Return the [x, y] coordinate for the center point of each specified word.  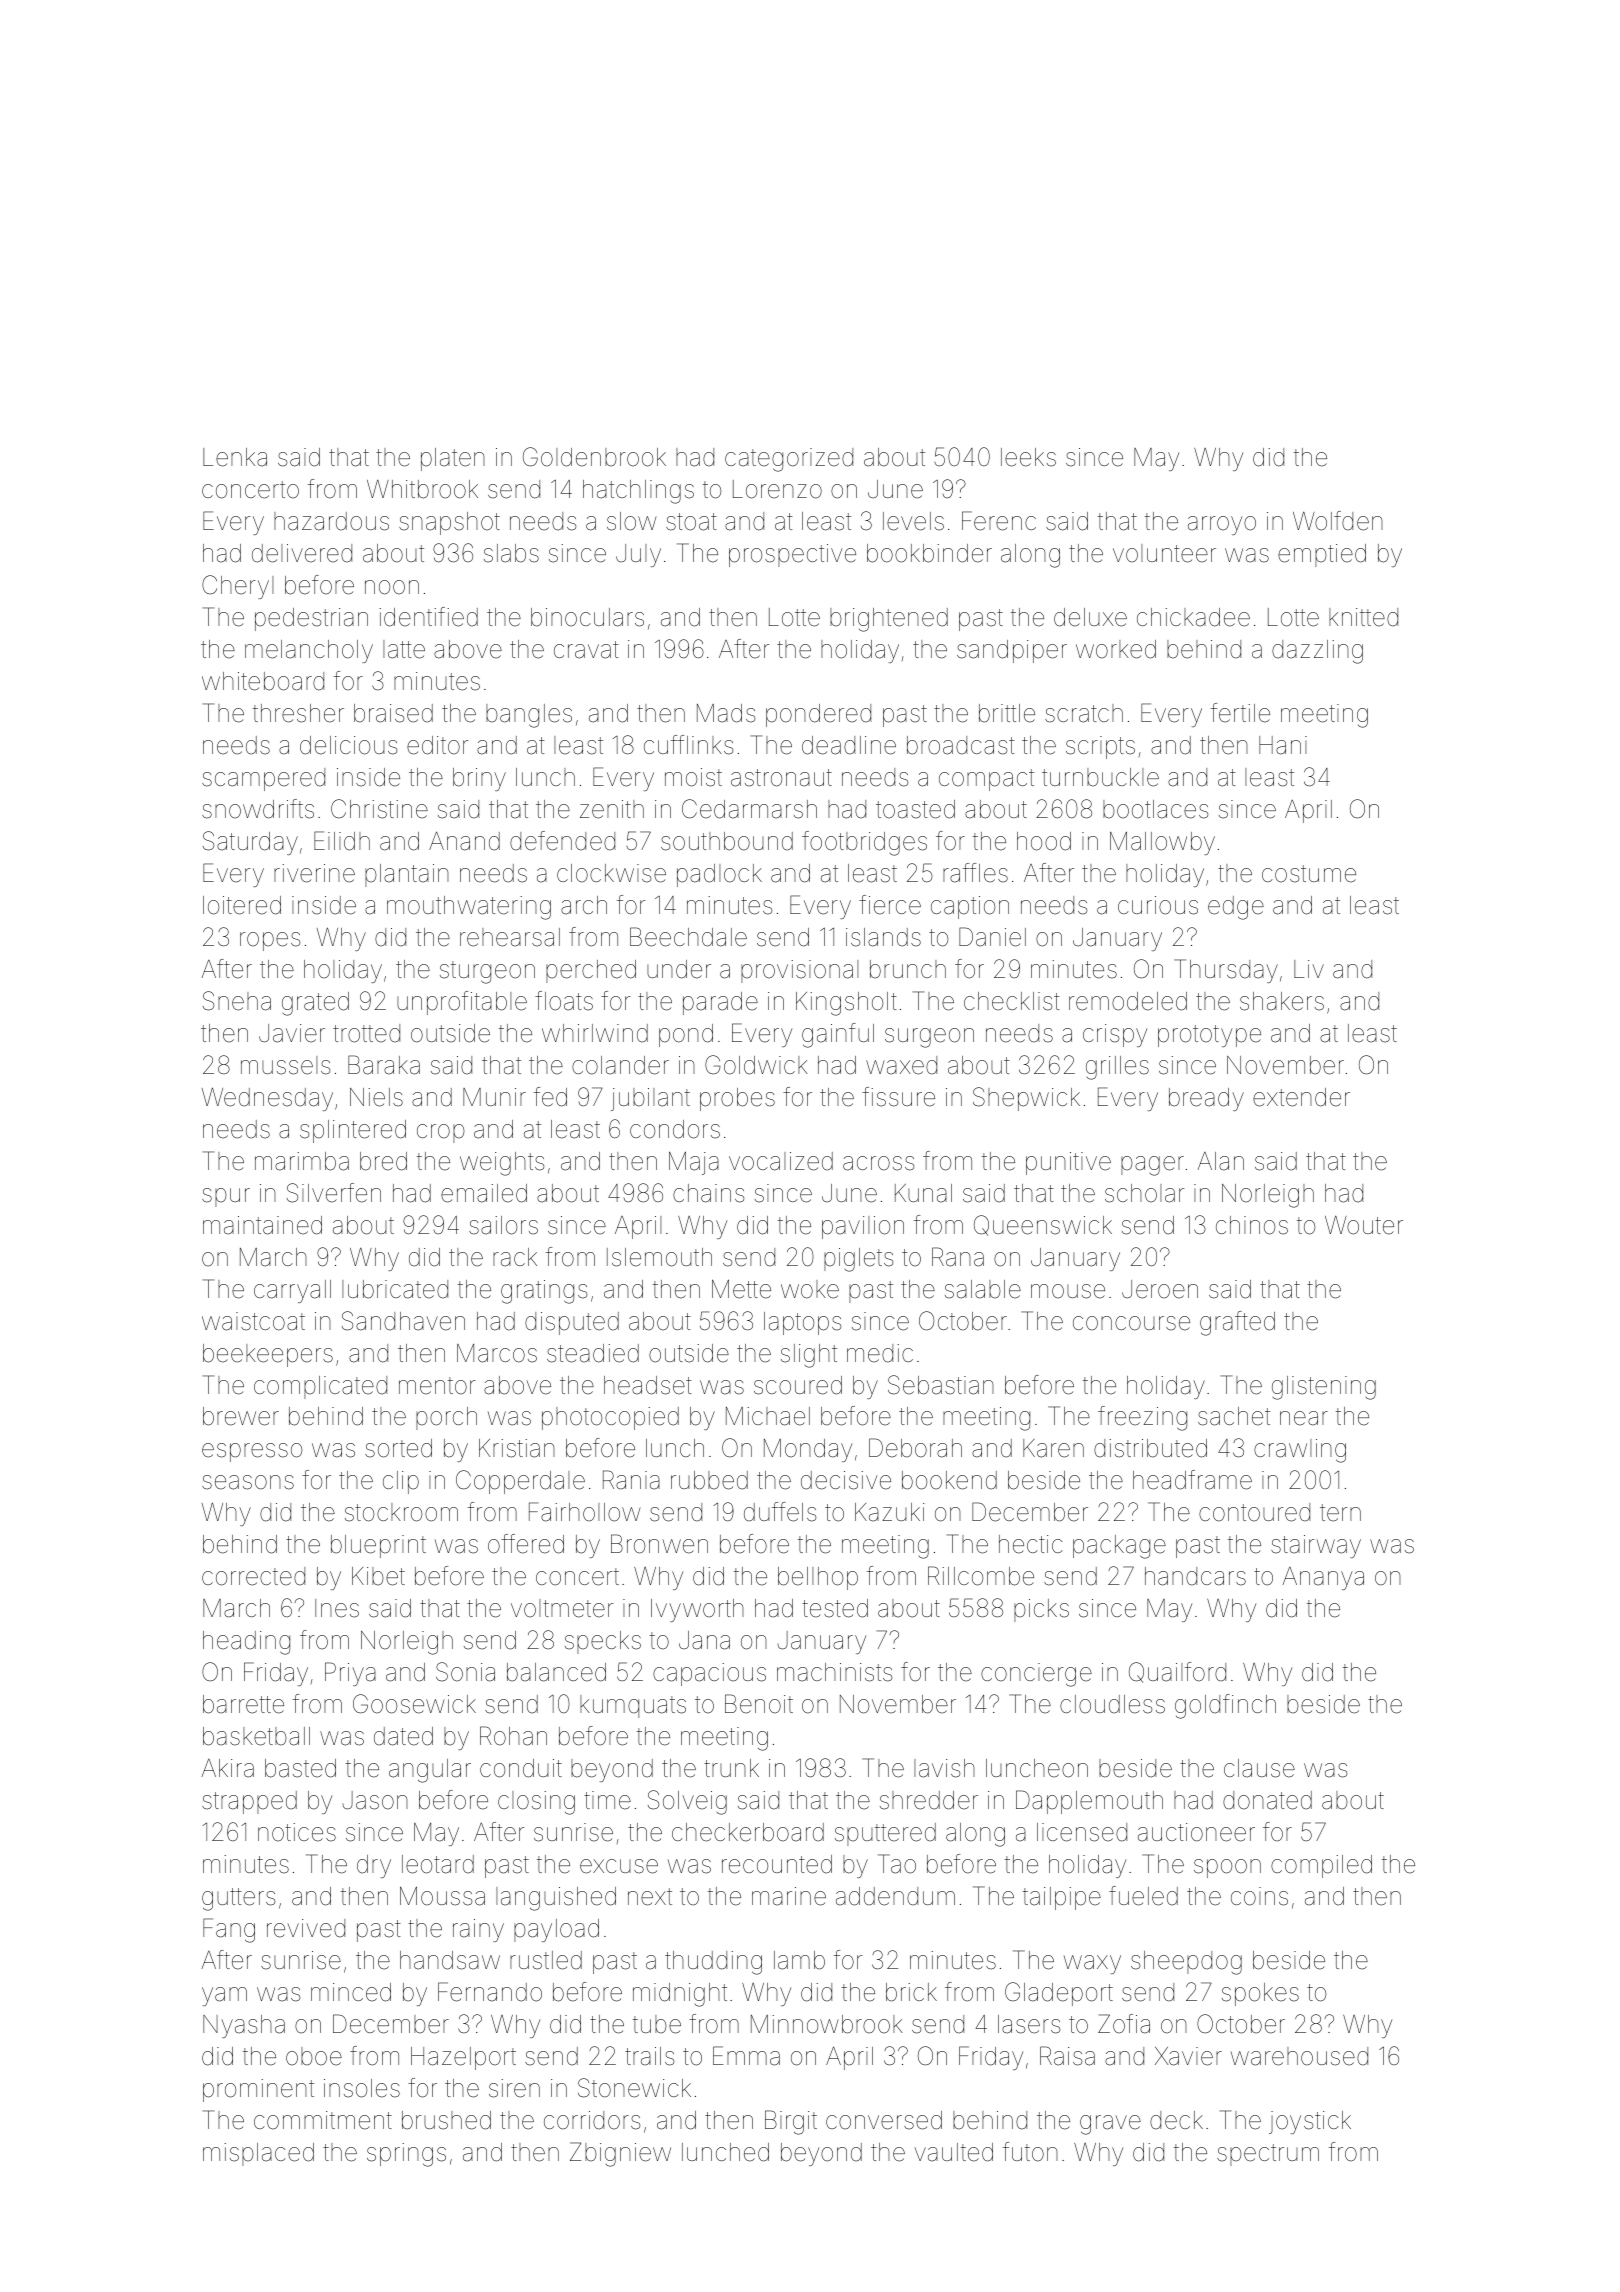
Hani [1283, 745]
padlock [719, 875]
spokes [1260, 1994]
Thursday [1226, 971]
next [650, 1897]
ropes [270, 941]
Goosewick [414, 1704]
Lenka [235, 457]
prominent [258, 2090]
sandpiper [1012, 651]
